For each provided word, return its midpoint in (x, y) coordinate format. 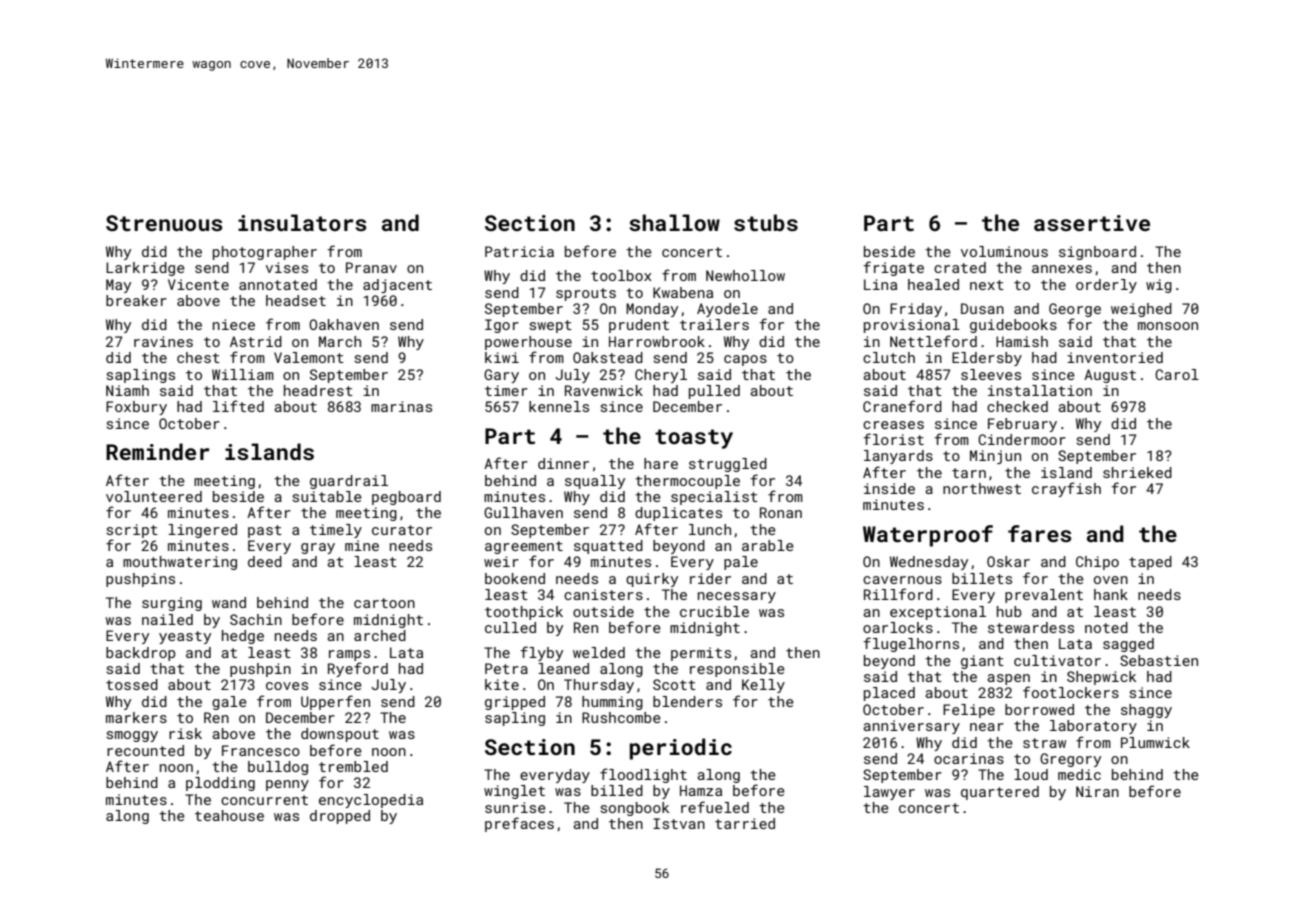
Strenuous (164, 223)
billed (617, 790)
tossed (132, 684)
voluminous (1004, 251)
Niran (1097, 791)
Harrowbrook (657, 341)
